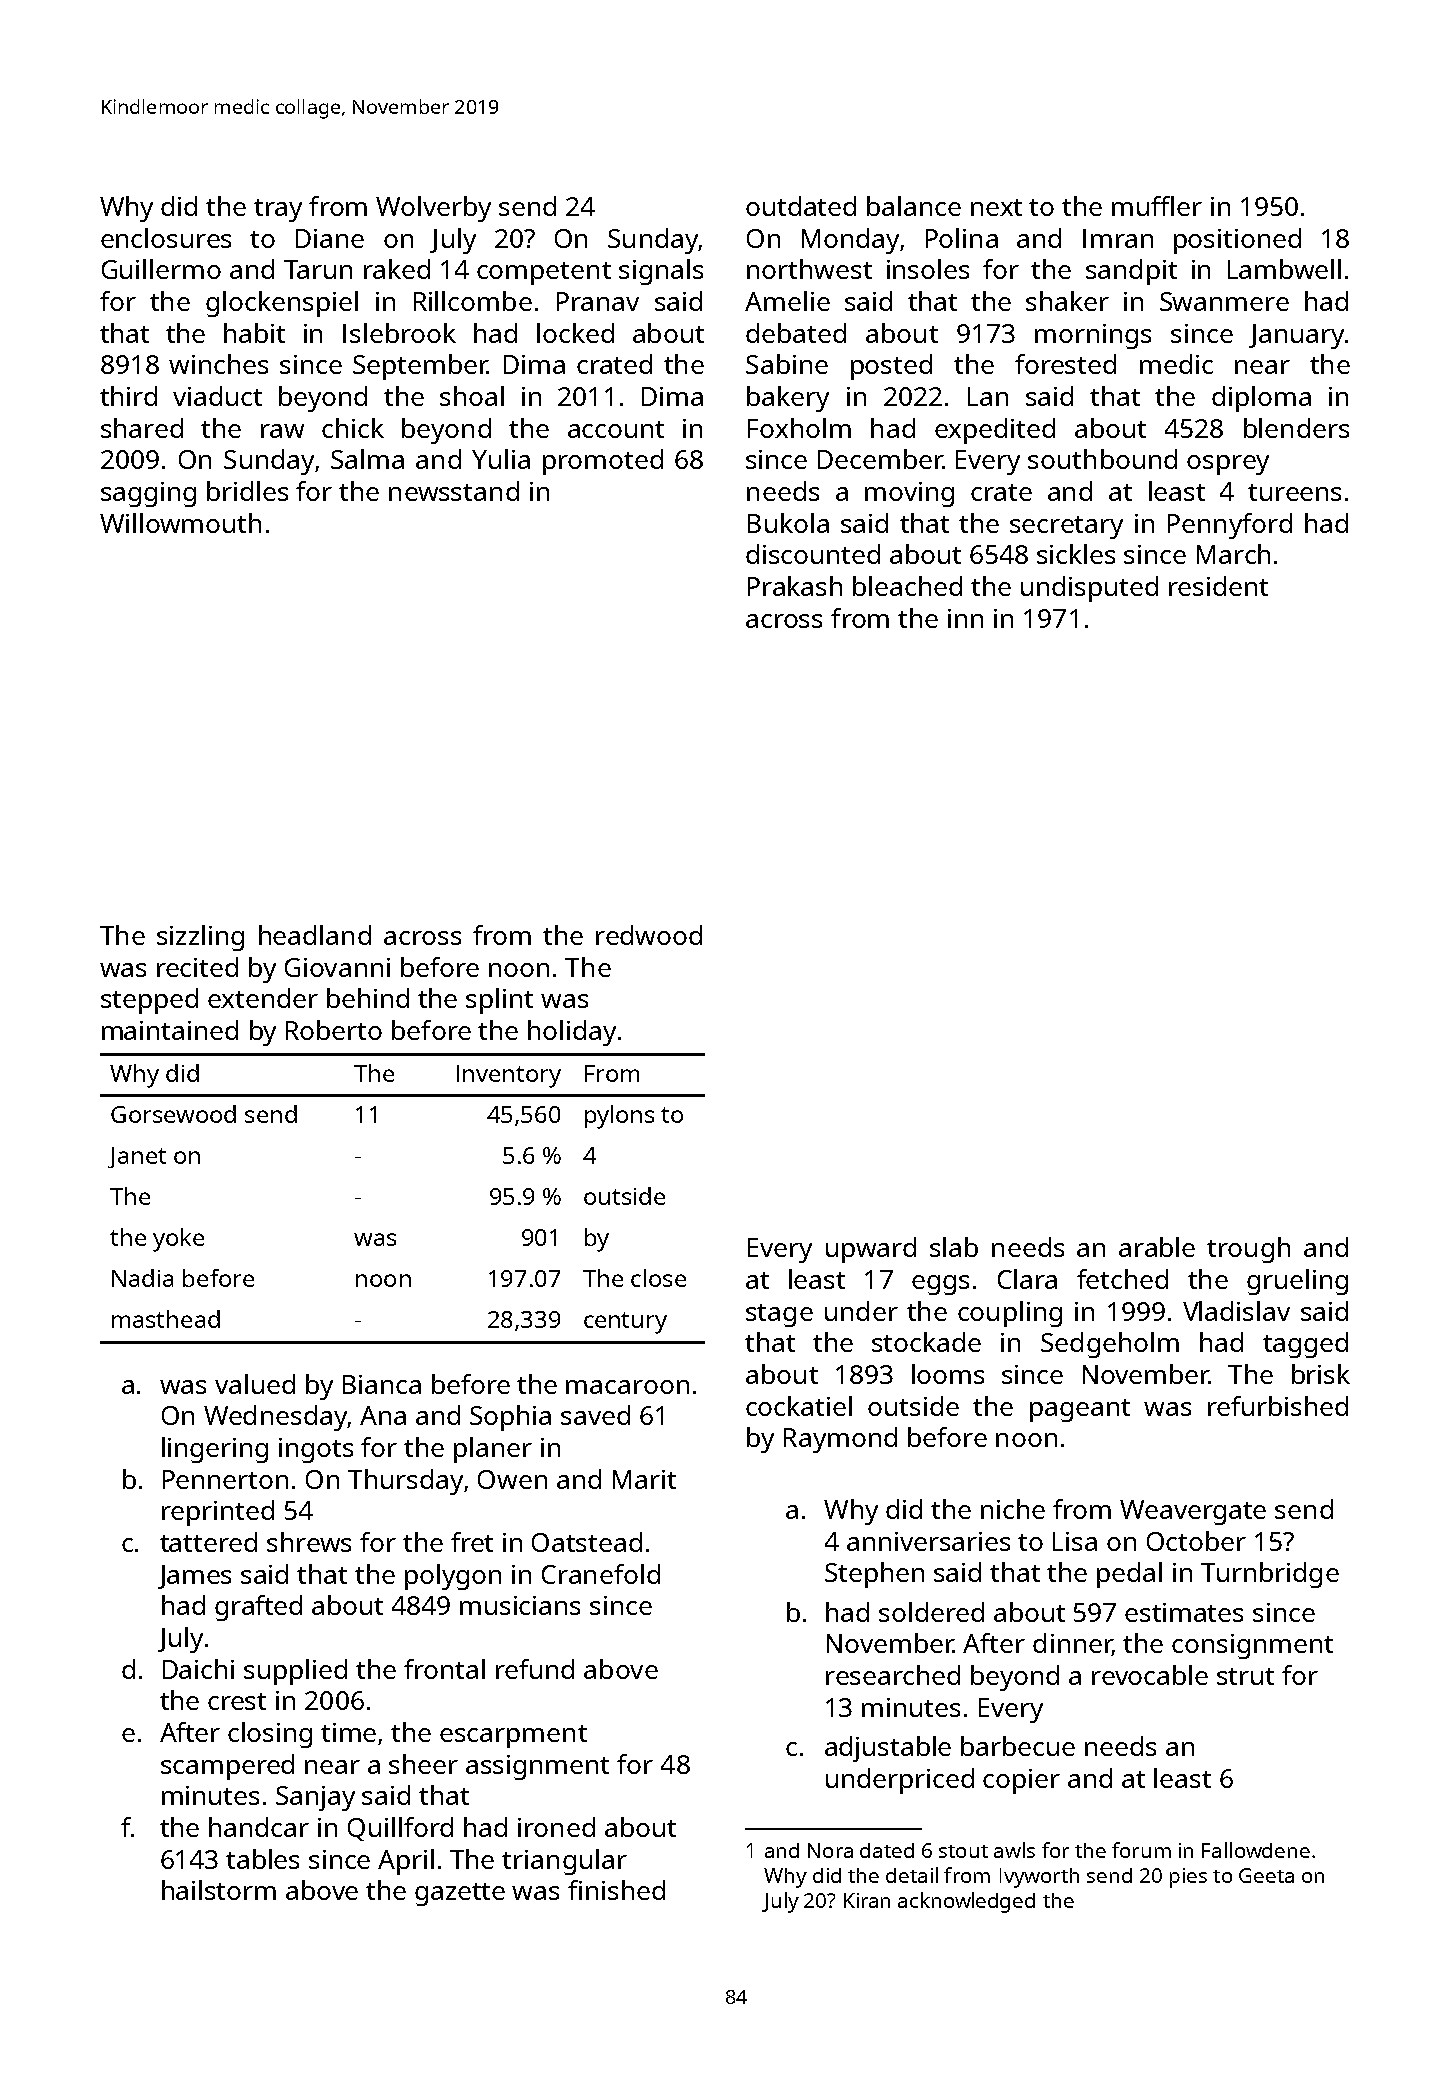  Describe the element at coordinates (572, 1033) in the document. I see `holiday` at that location.
